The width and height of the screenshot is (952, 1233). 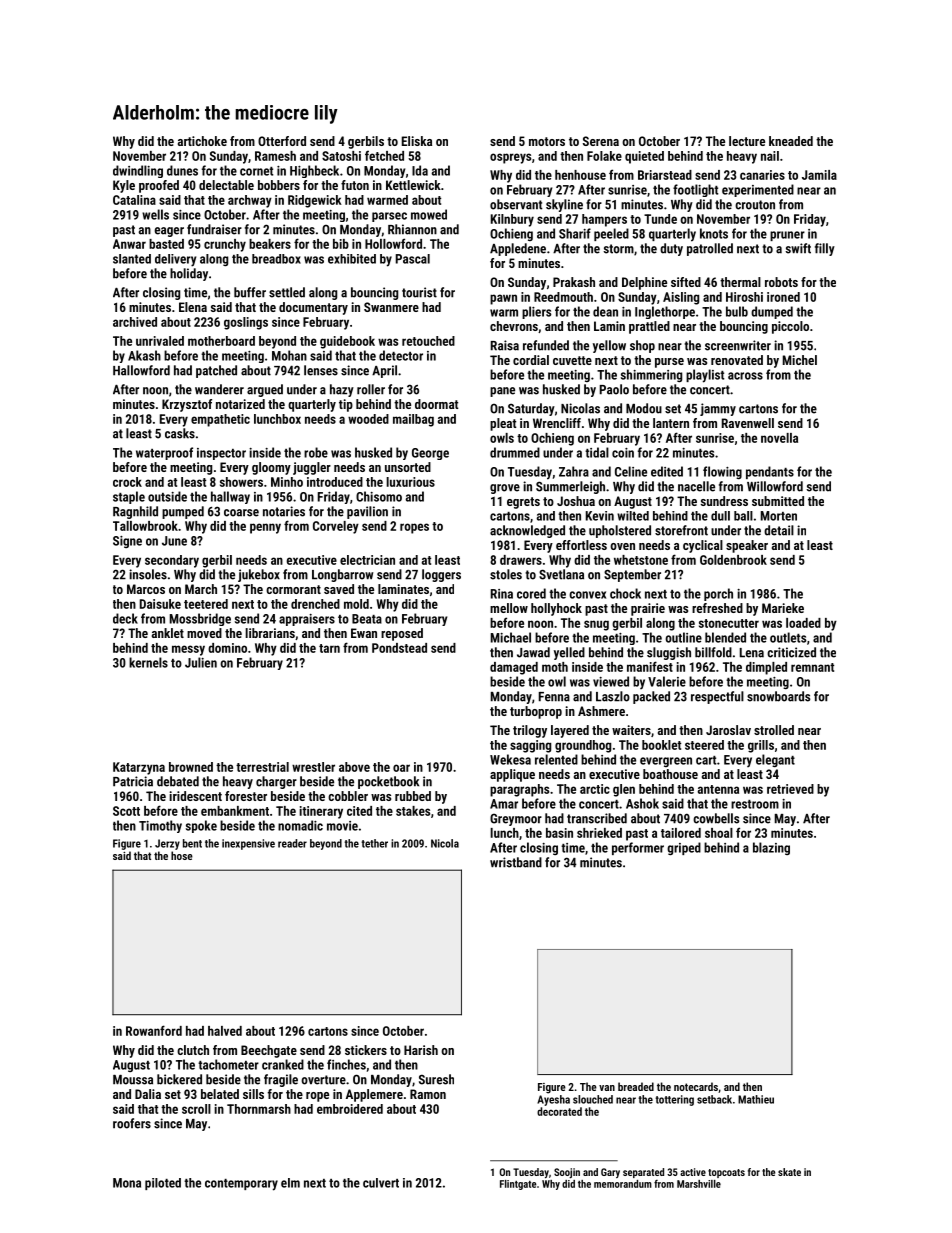 I want to click on wooded, so click(x=368, y=419).
